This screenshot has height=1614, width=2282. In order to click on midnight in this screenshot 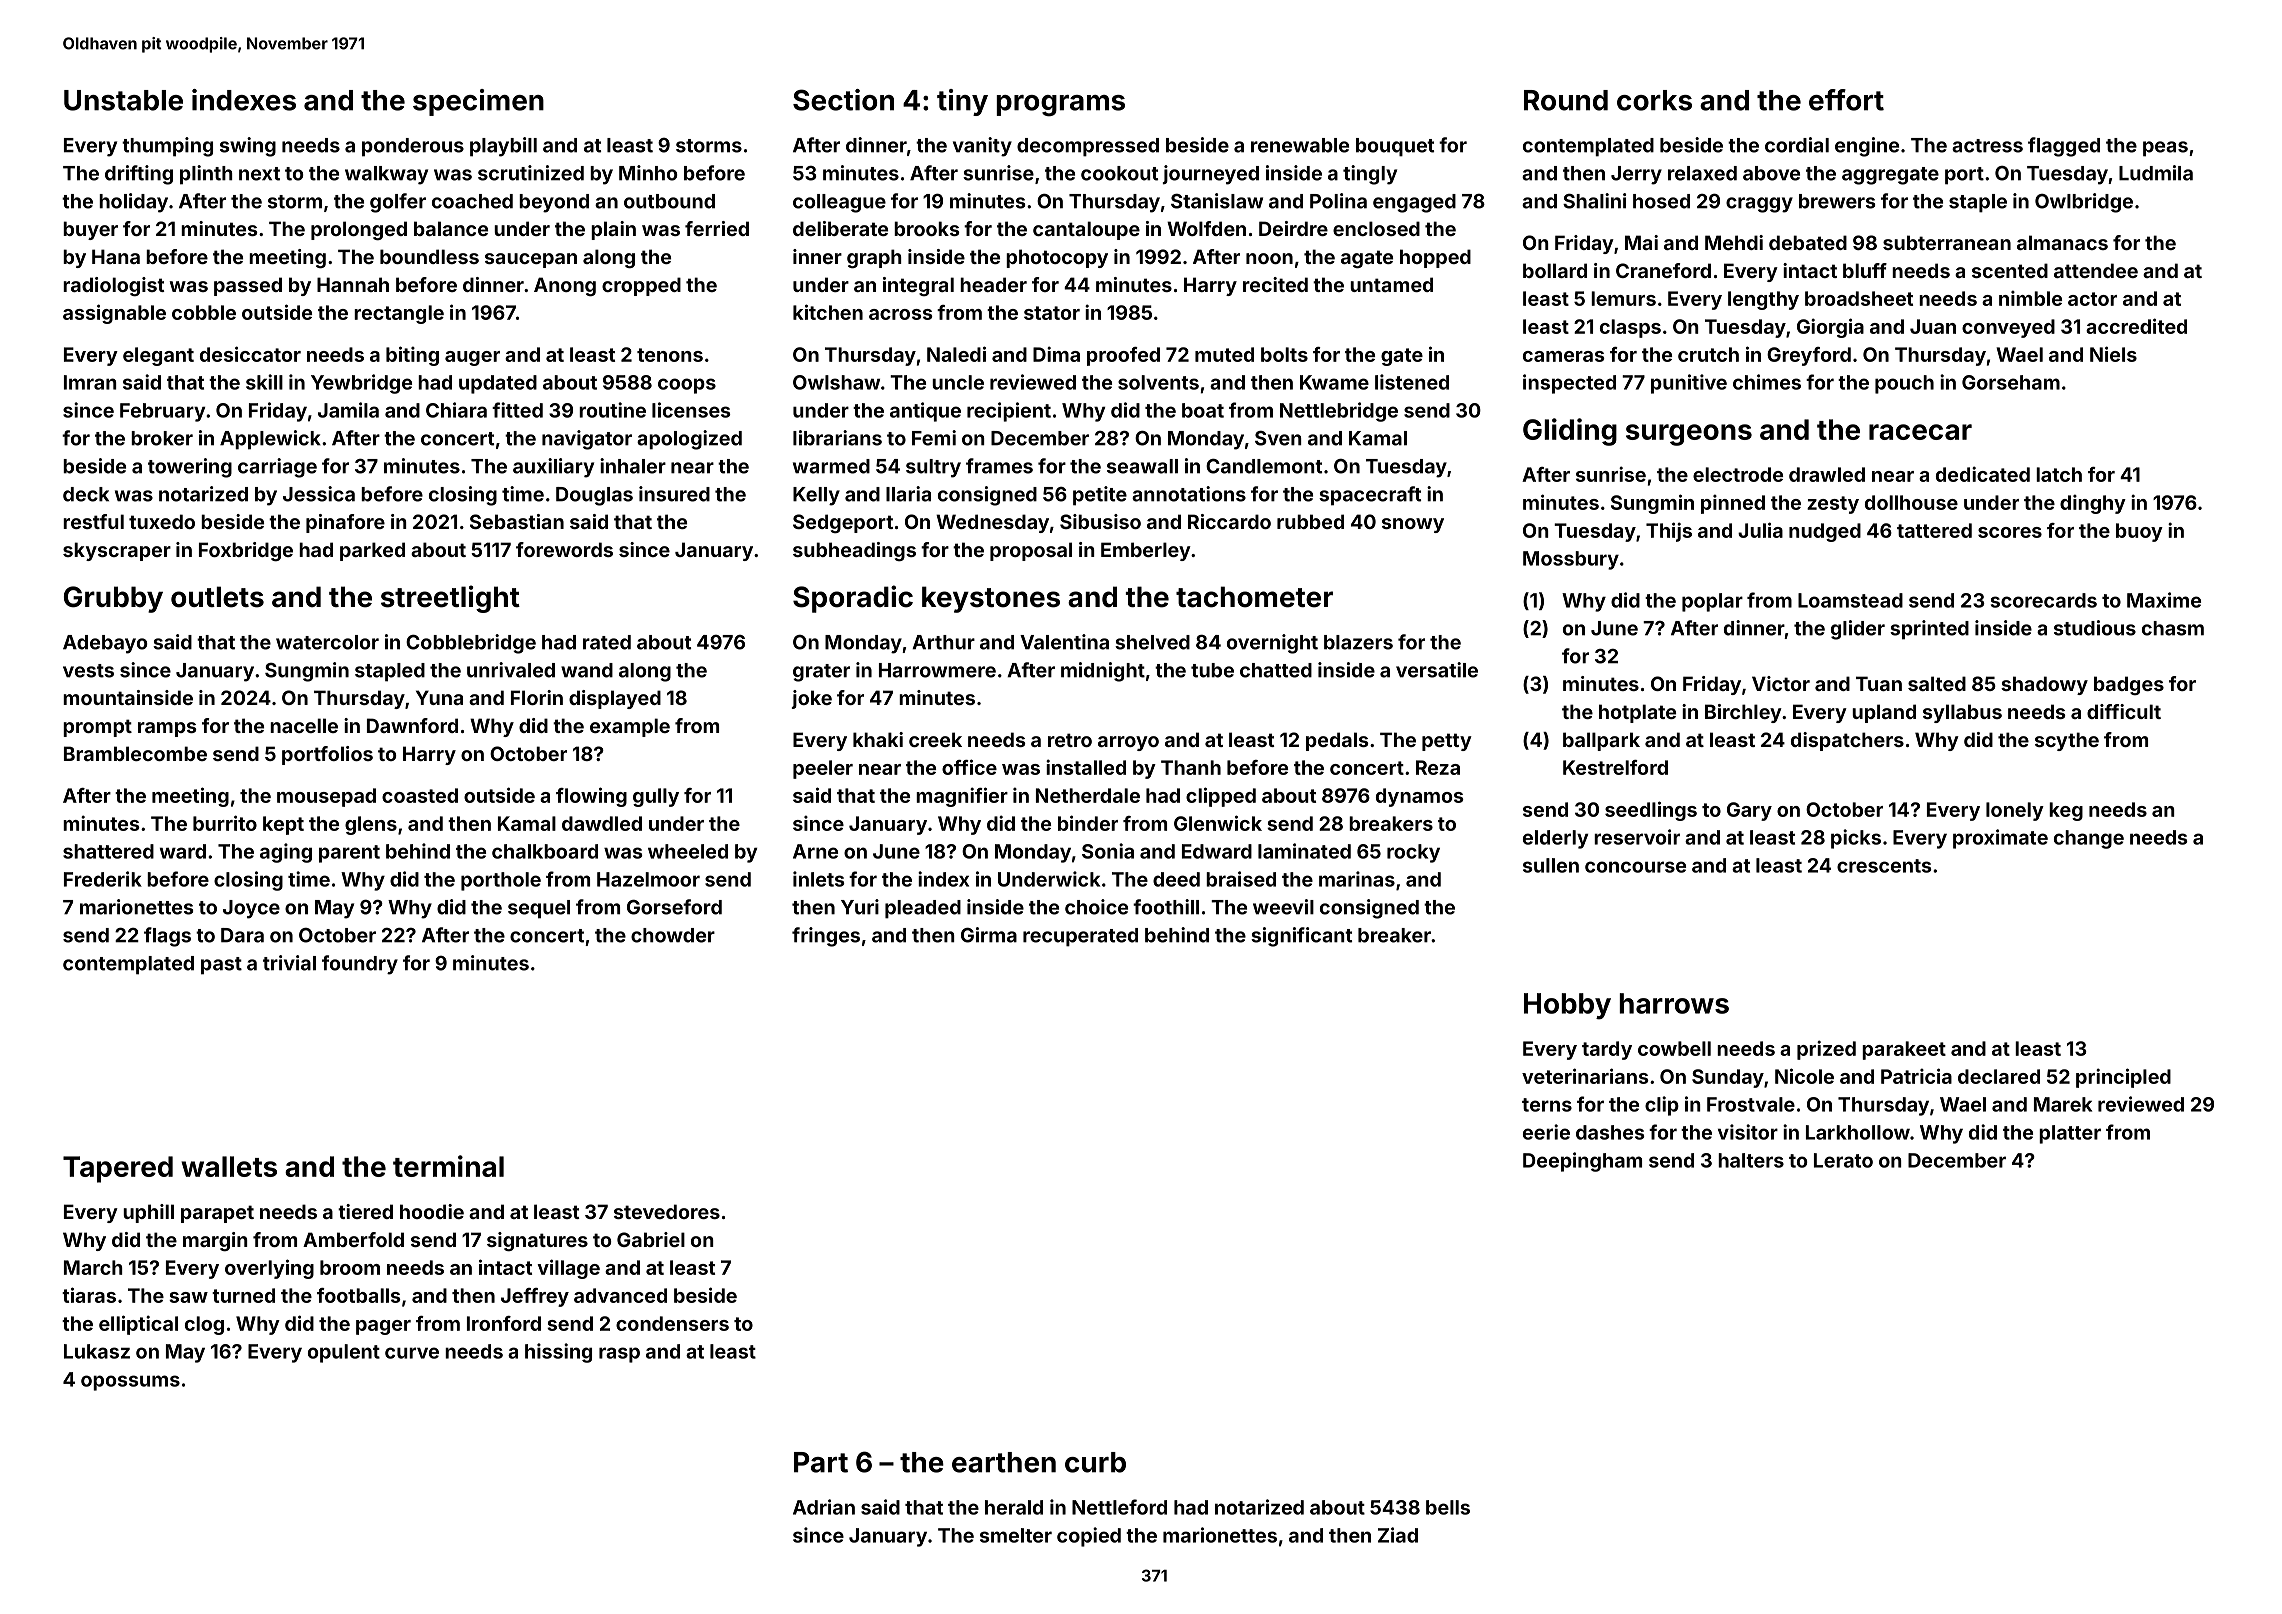, I will do `click(1103, 672)`.
